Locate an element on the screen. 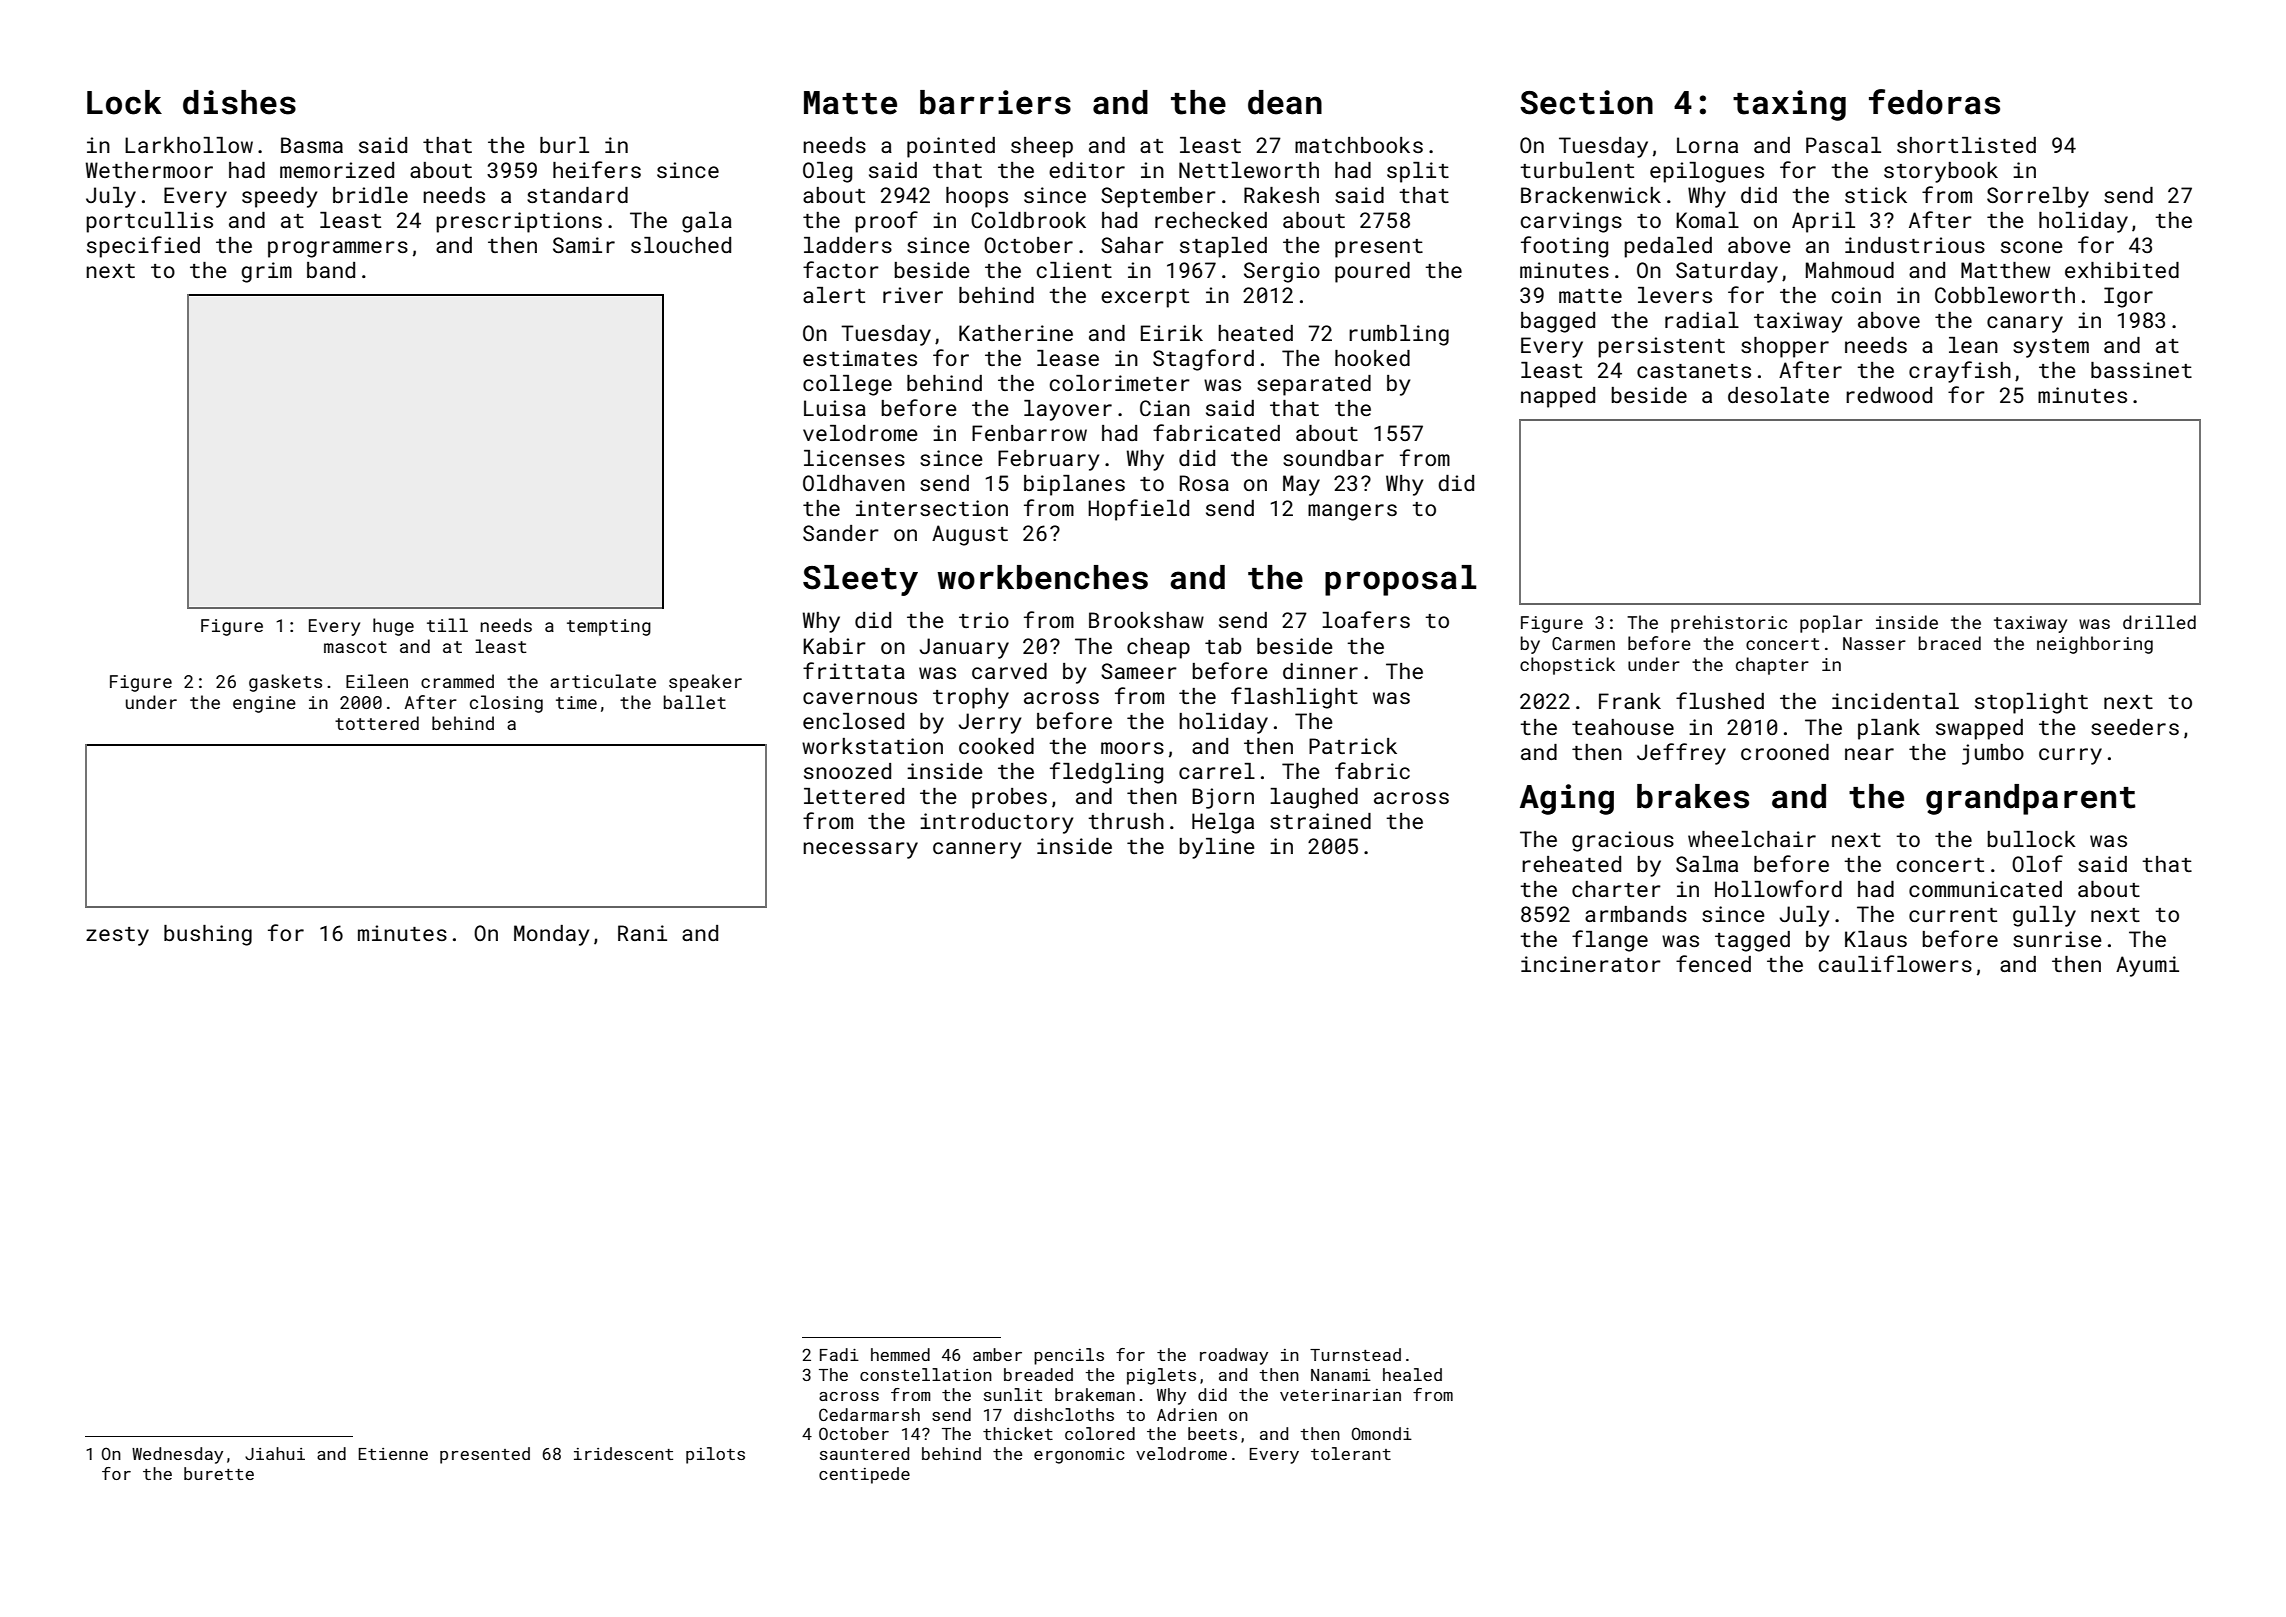  Larkhollow is located at coordinates (189, 145).
